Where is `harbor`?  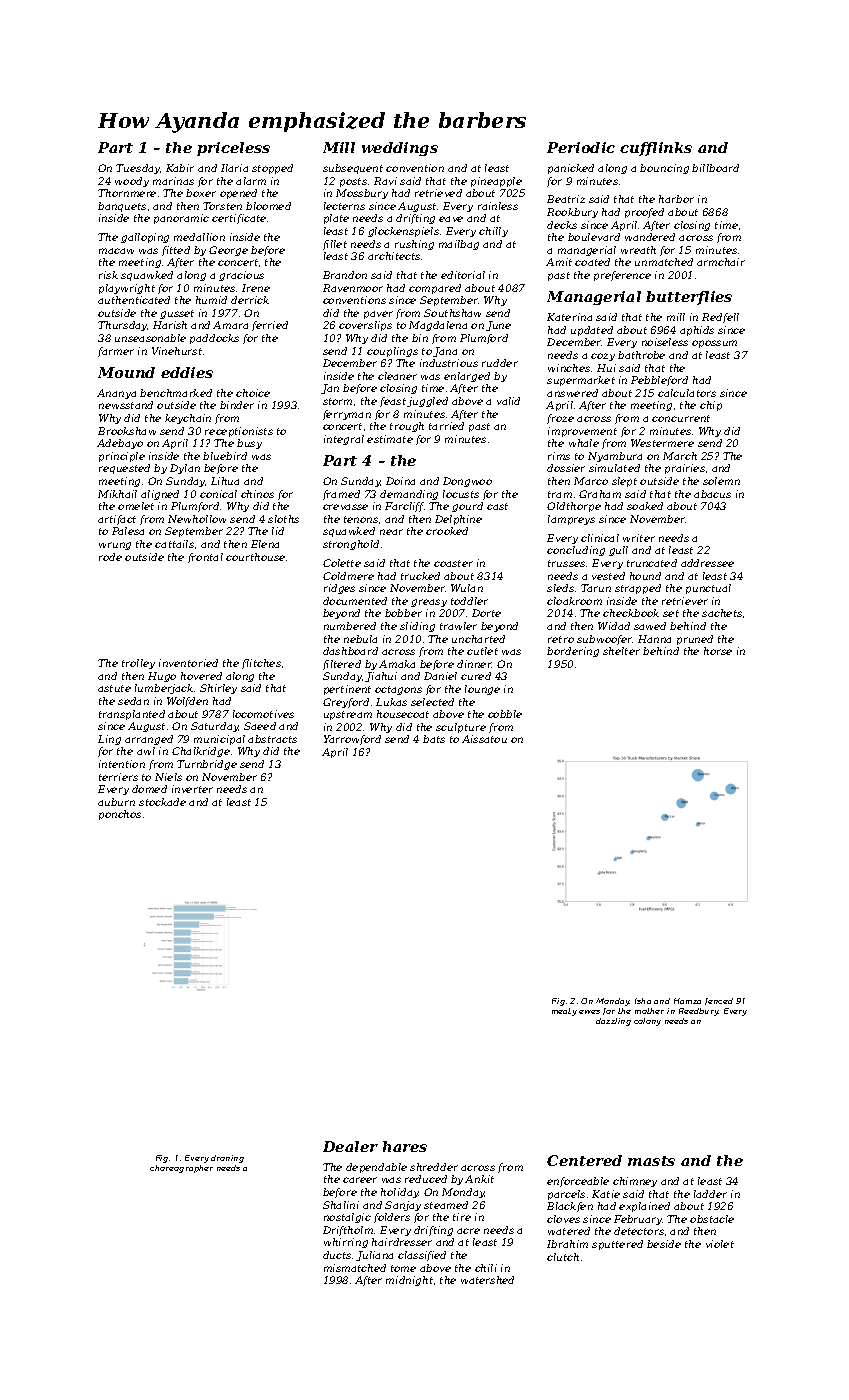
harbor is located at coordinates (676, 199).
